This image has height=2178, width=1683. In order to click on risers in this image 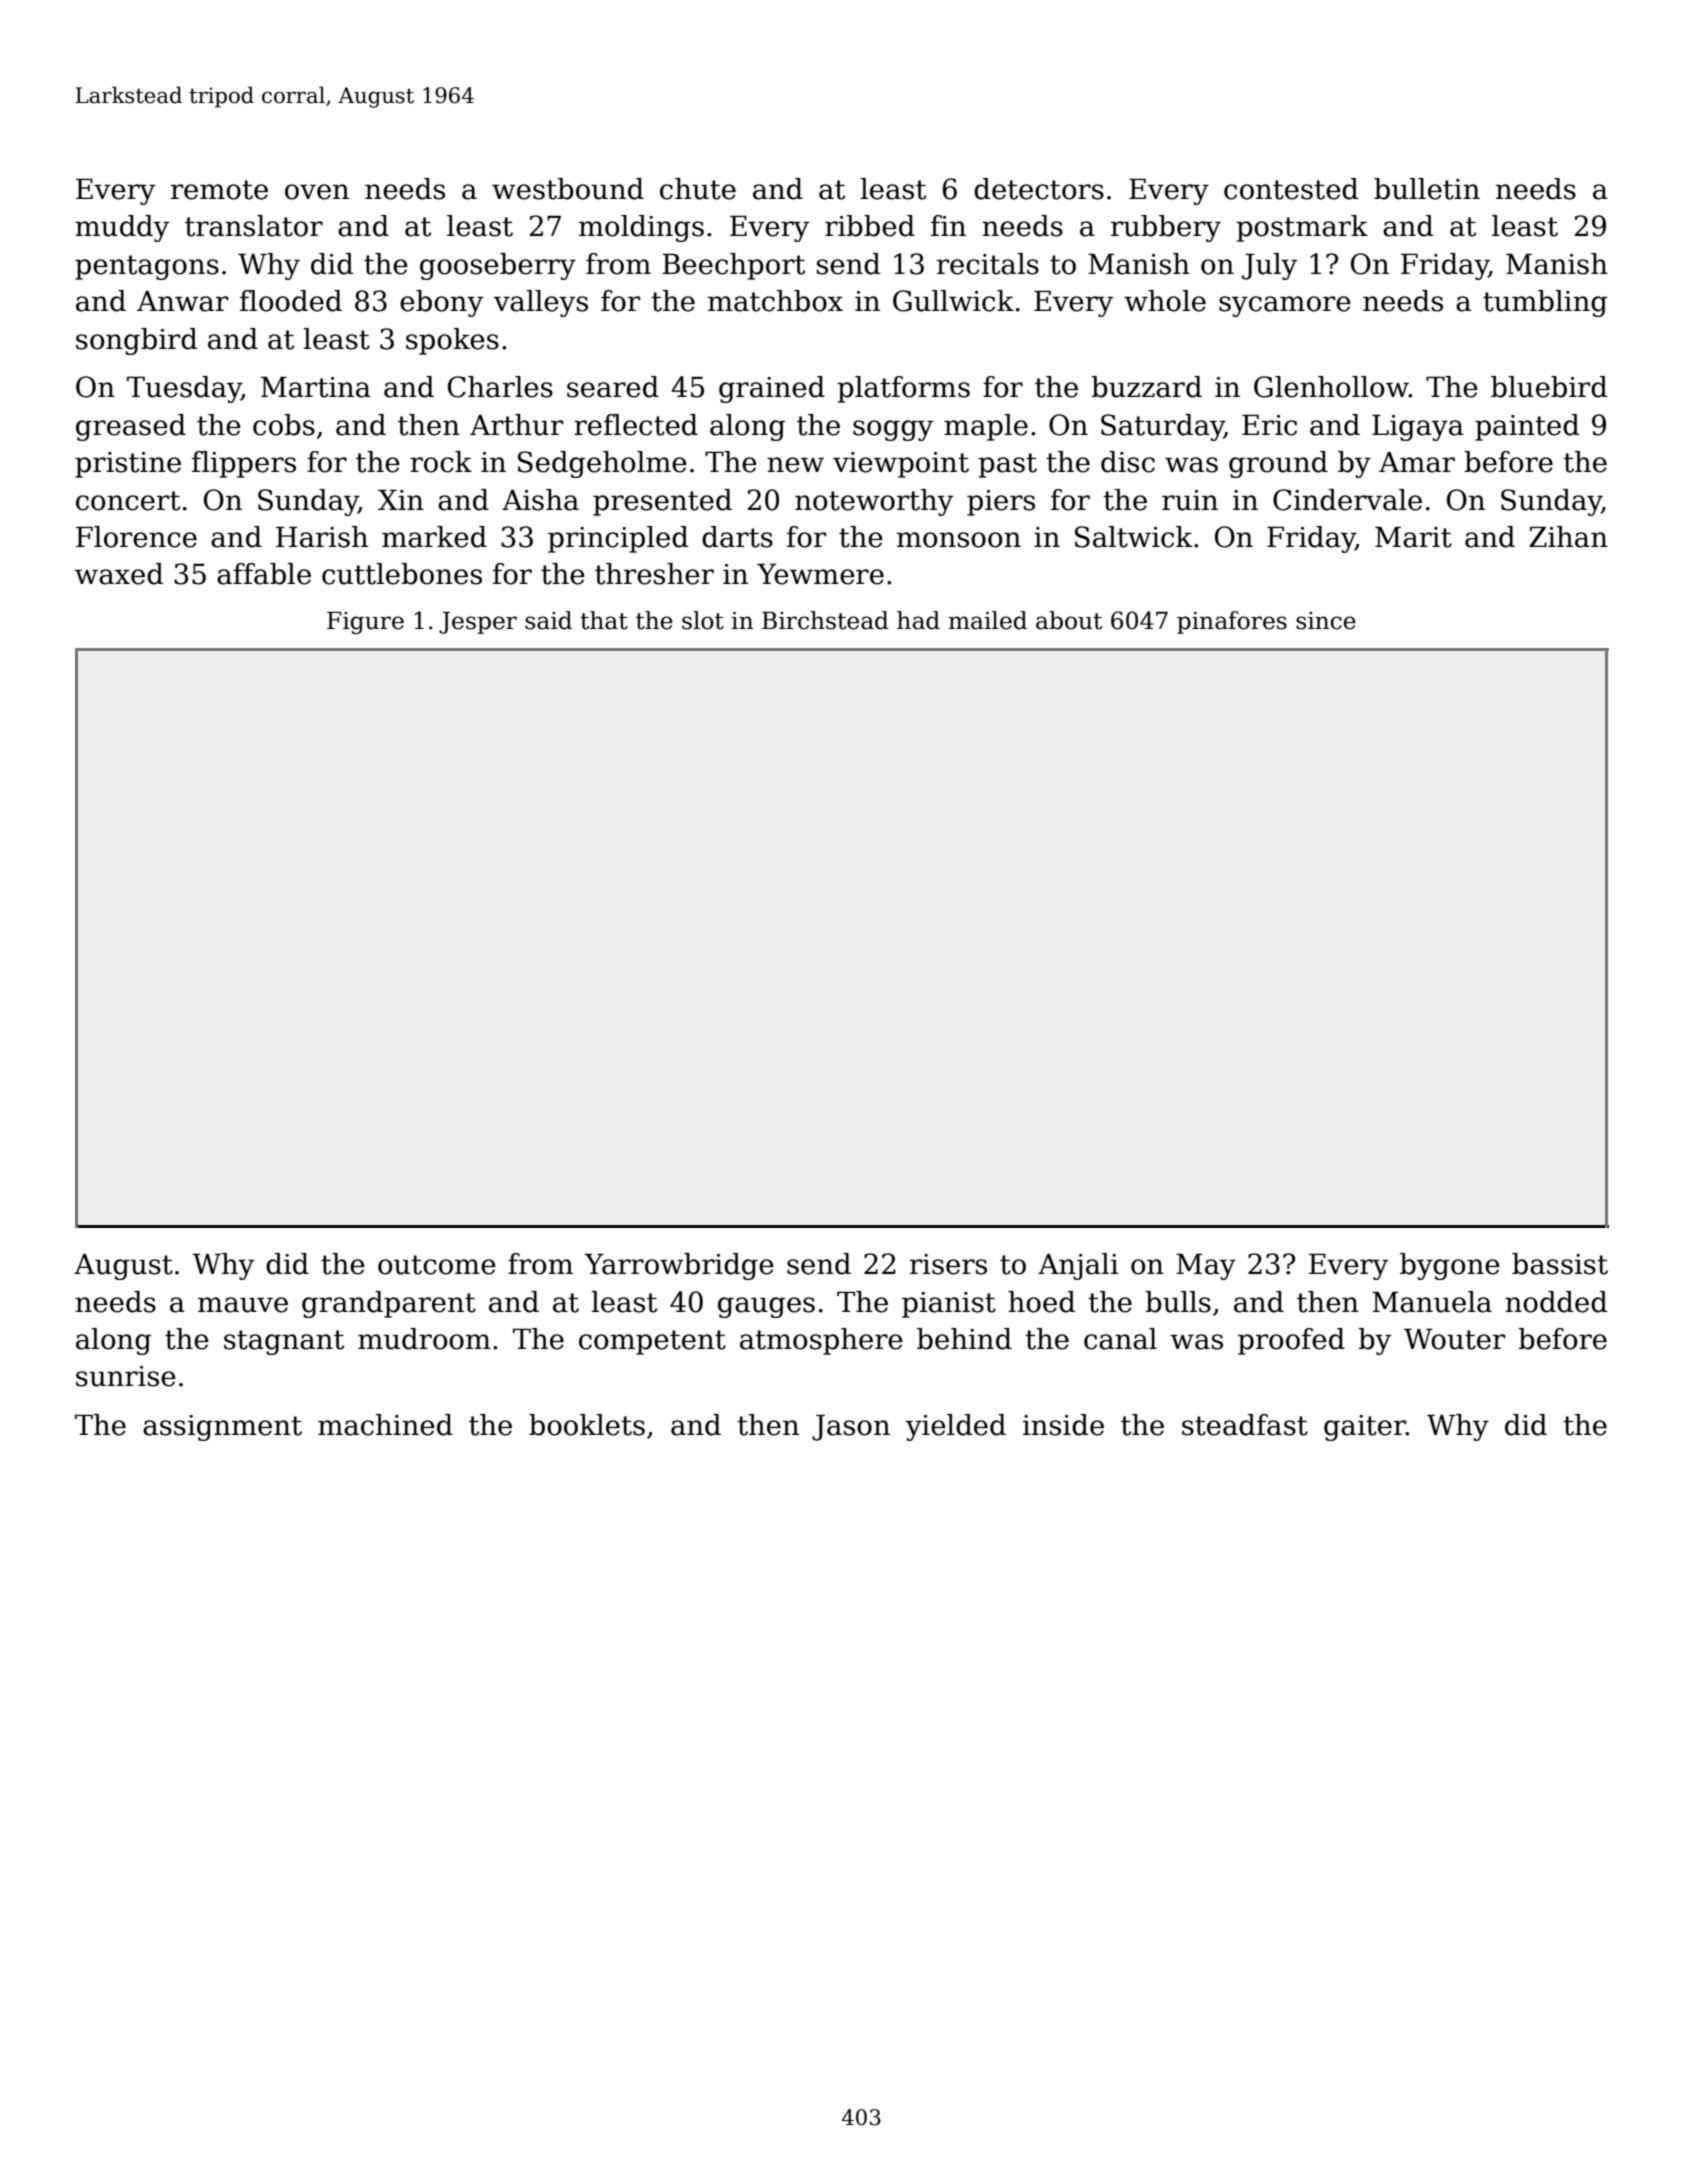, I will do `click(948, 1264)`.
